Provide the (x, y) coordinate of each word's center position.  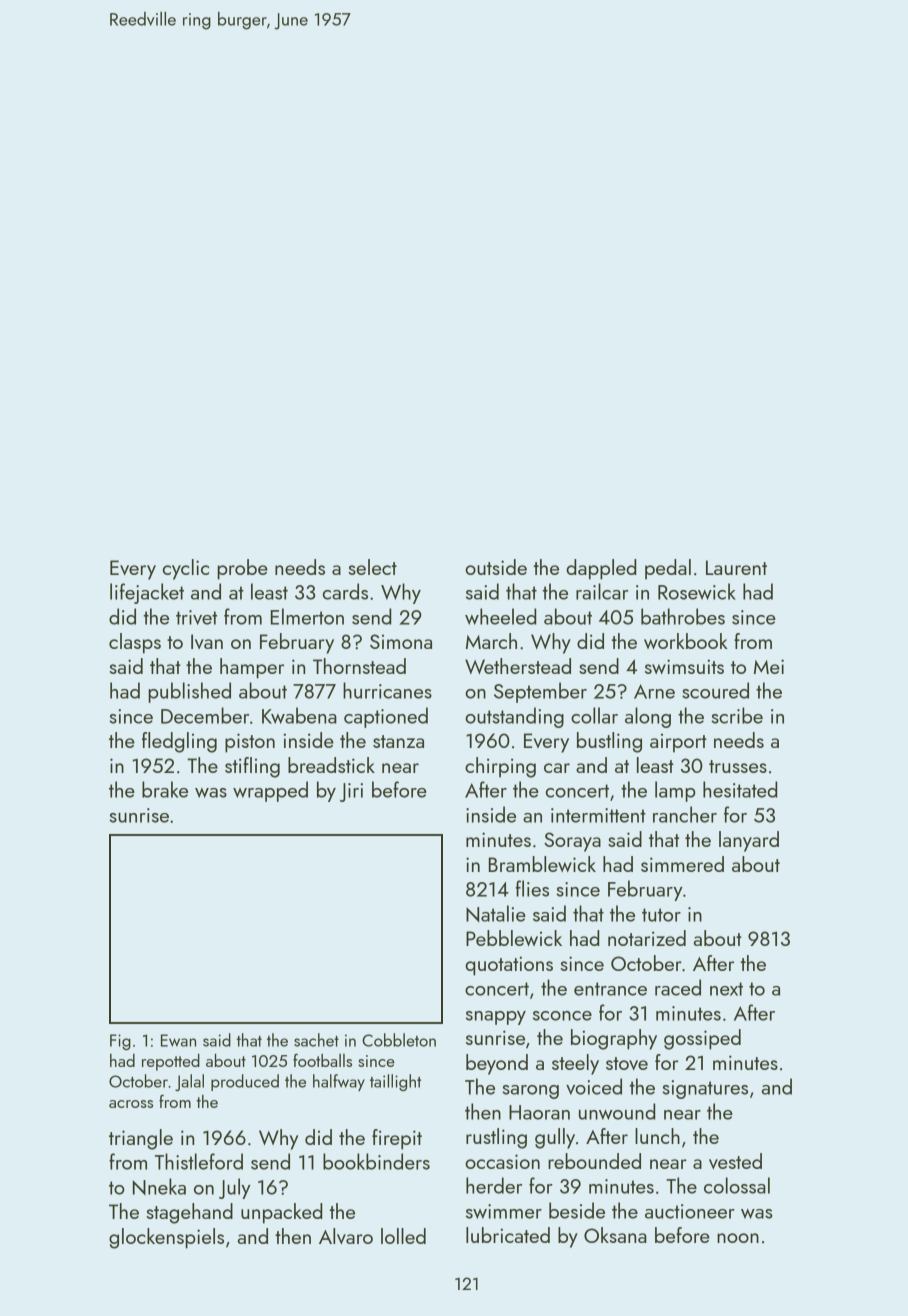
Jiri (351, 792)
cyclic (186, 569)
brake (165, 789)
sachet (316, 1040)
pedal (668, 569)
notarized (647, 938)
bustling (609, 742)
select (372, 567)
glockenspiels (166, 1238)
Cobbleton (399, 1040)
